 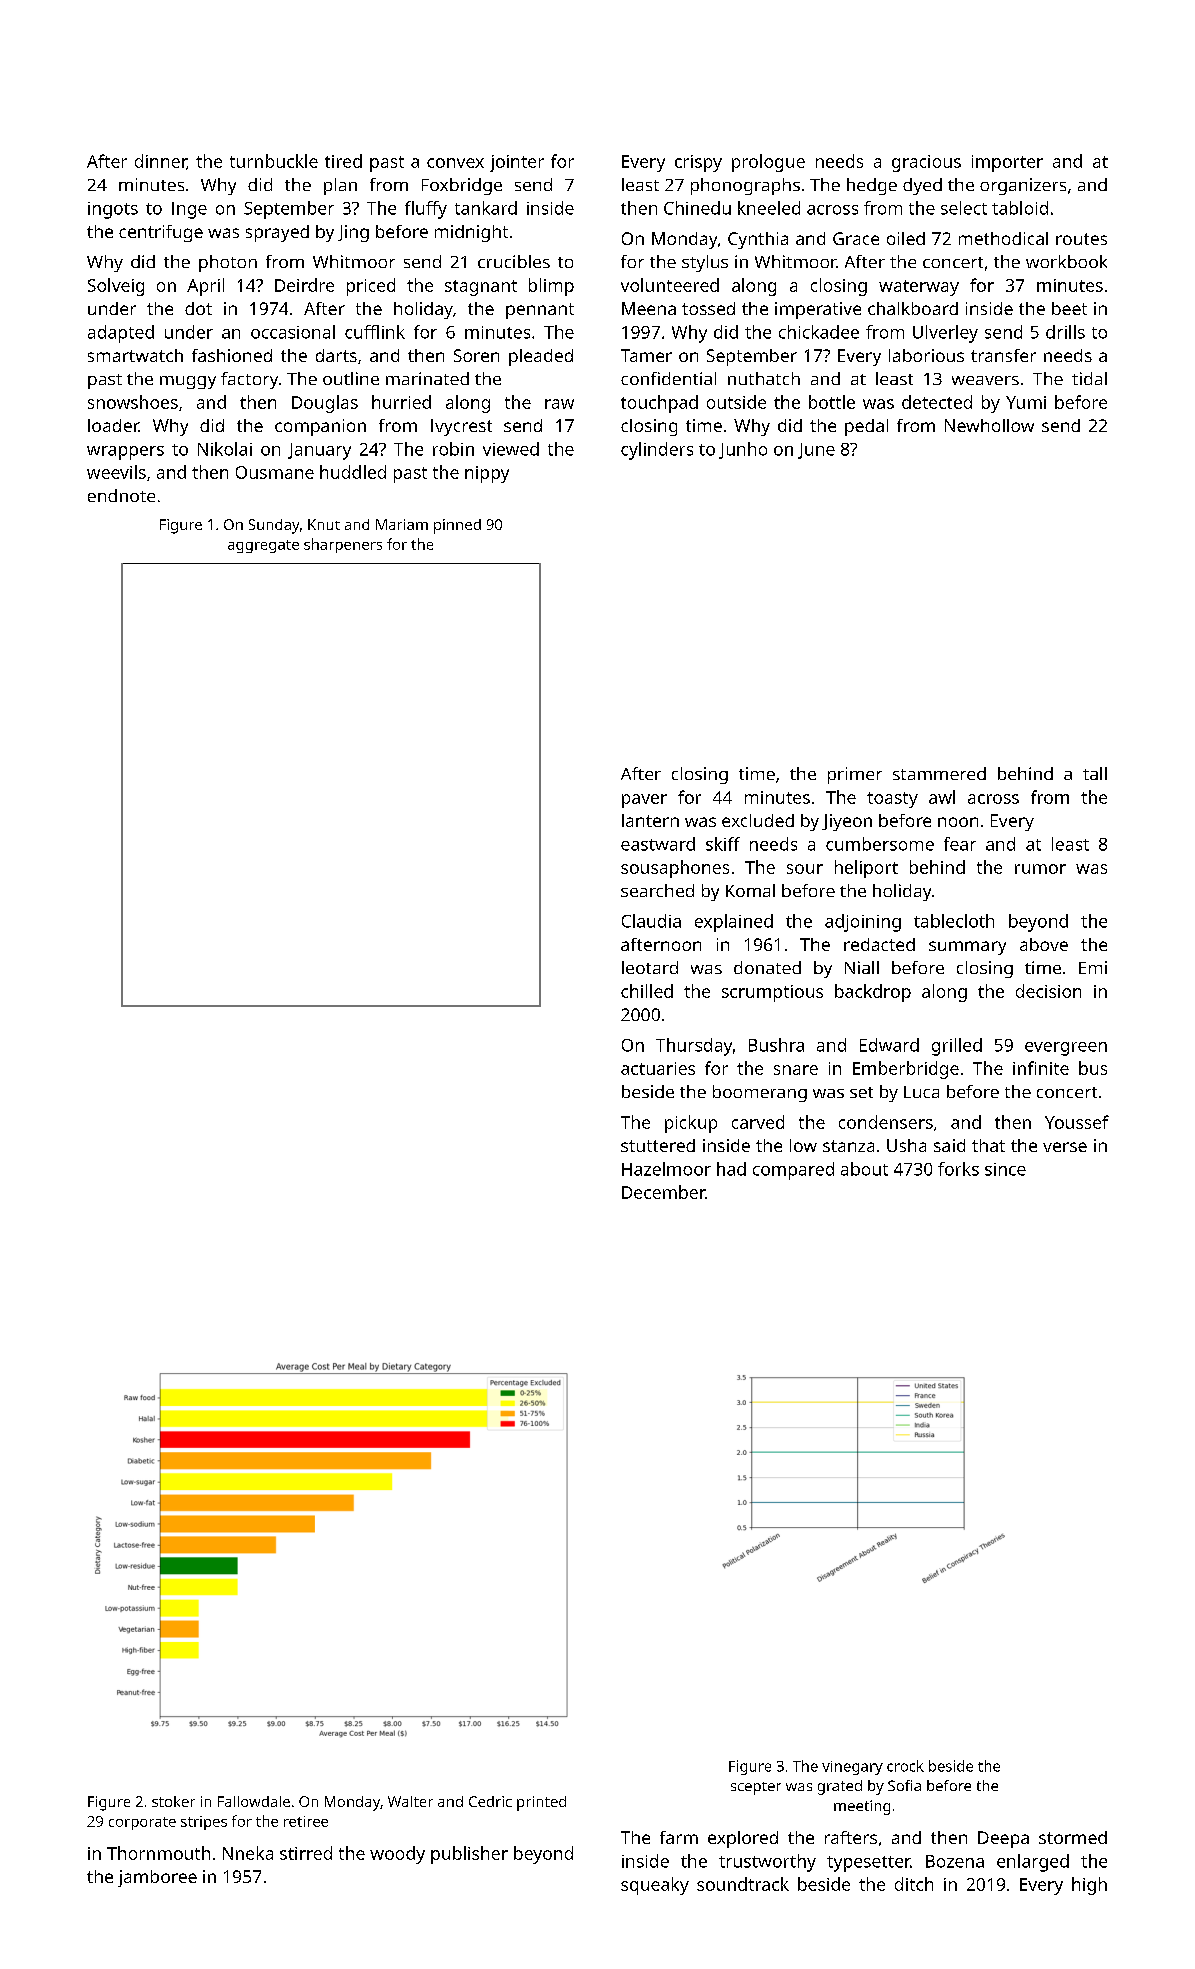 I want to click on since, so click(x=1005, y=1169).
